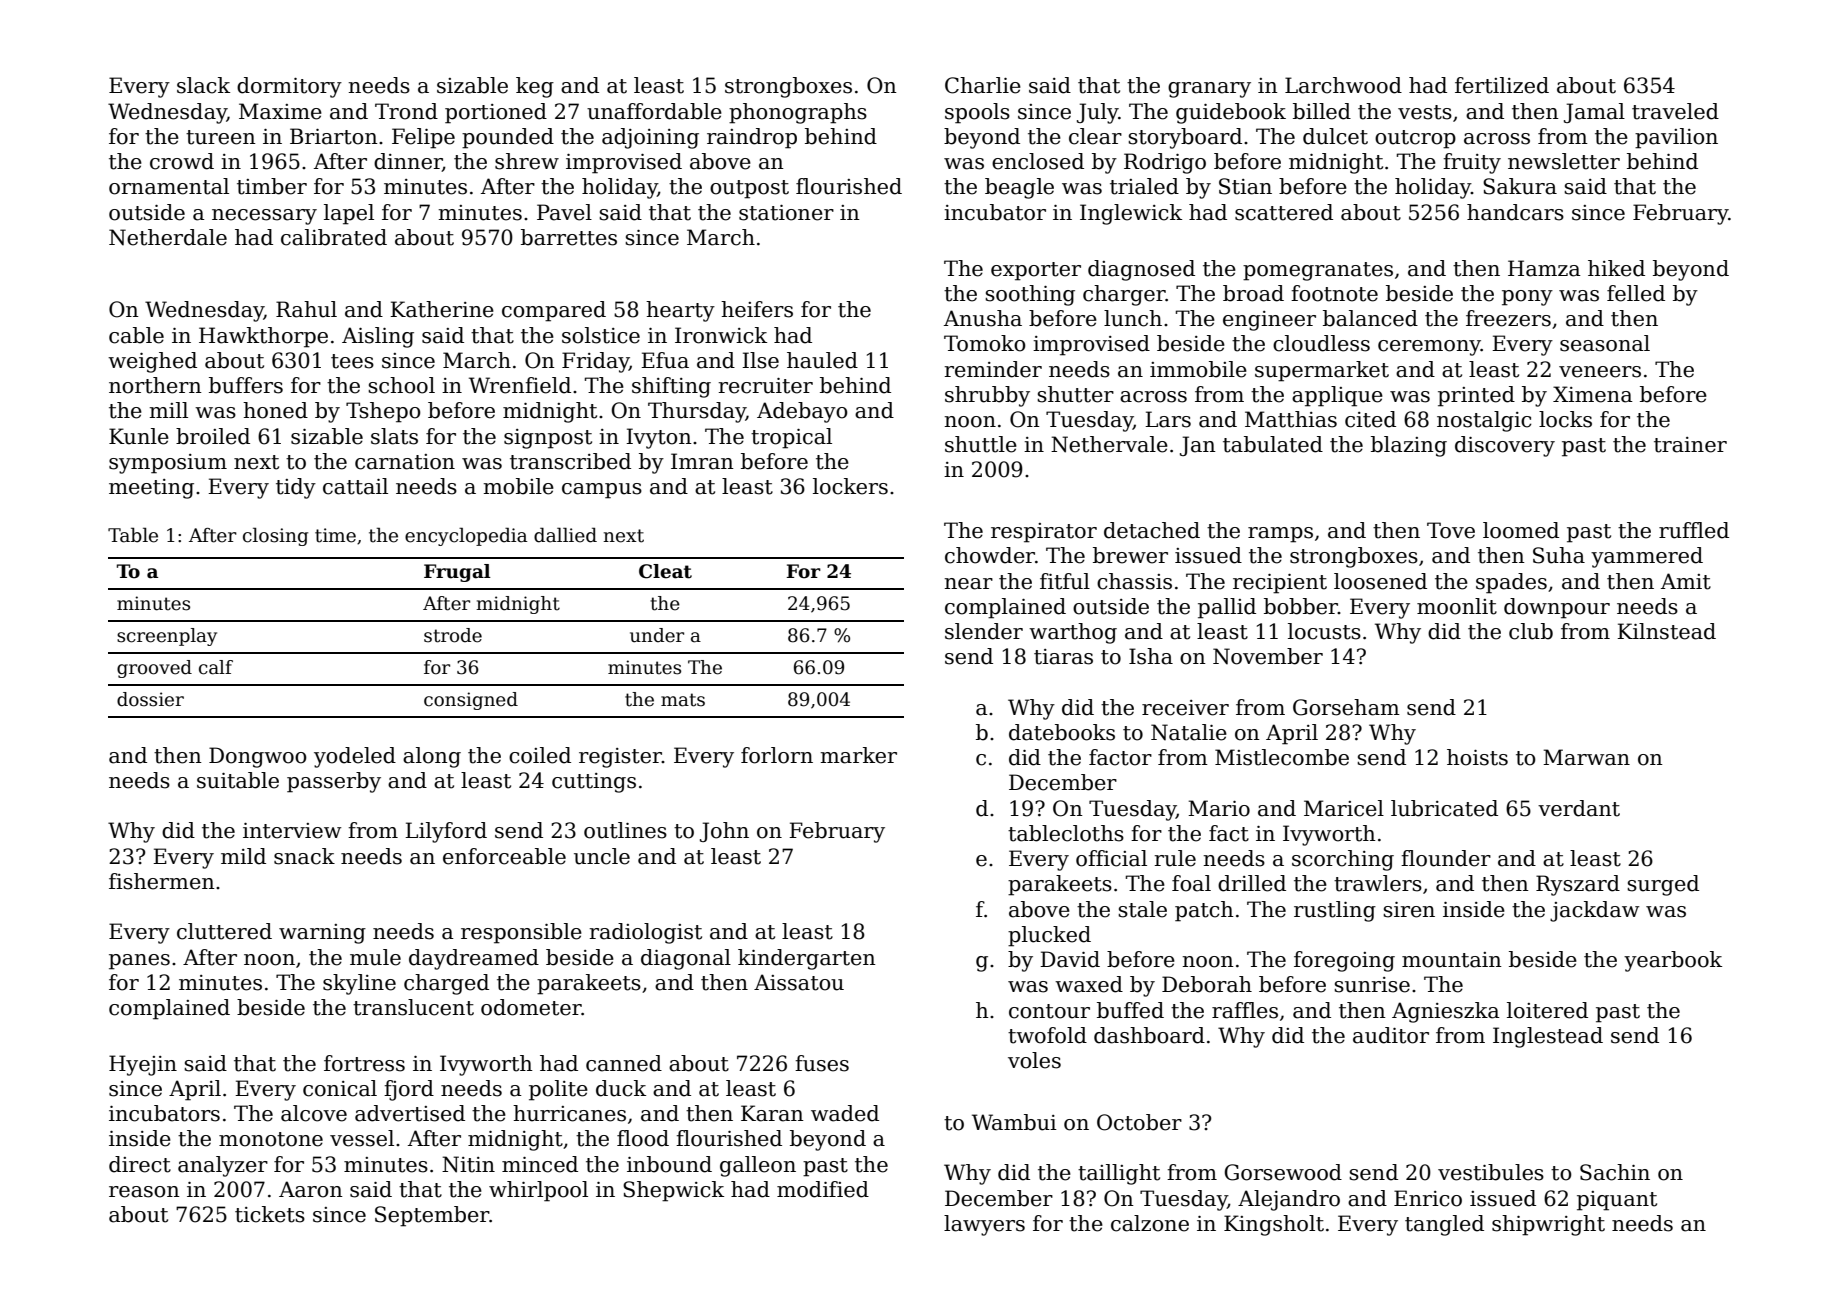  What do you see at coordinates (1252, 883) in the document?
I see `drilled` at bounding box center [1252, 883].
